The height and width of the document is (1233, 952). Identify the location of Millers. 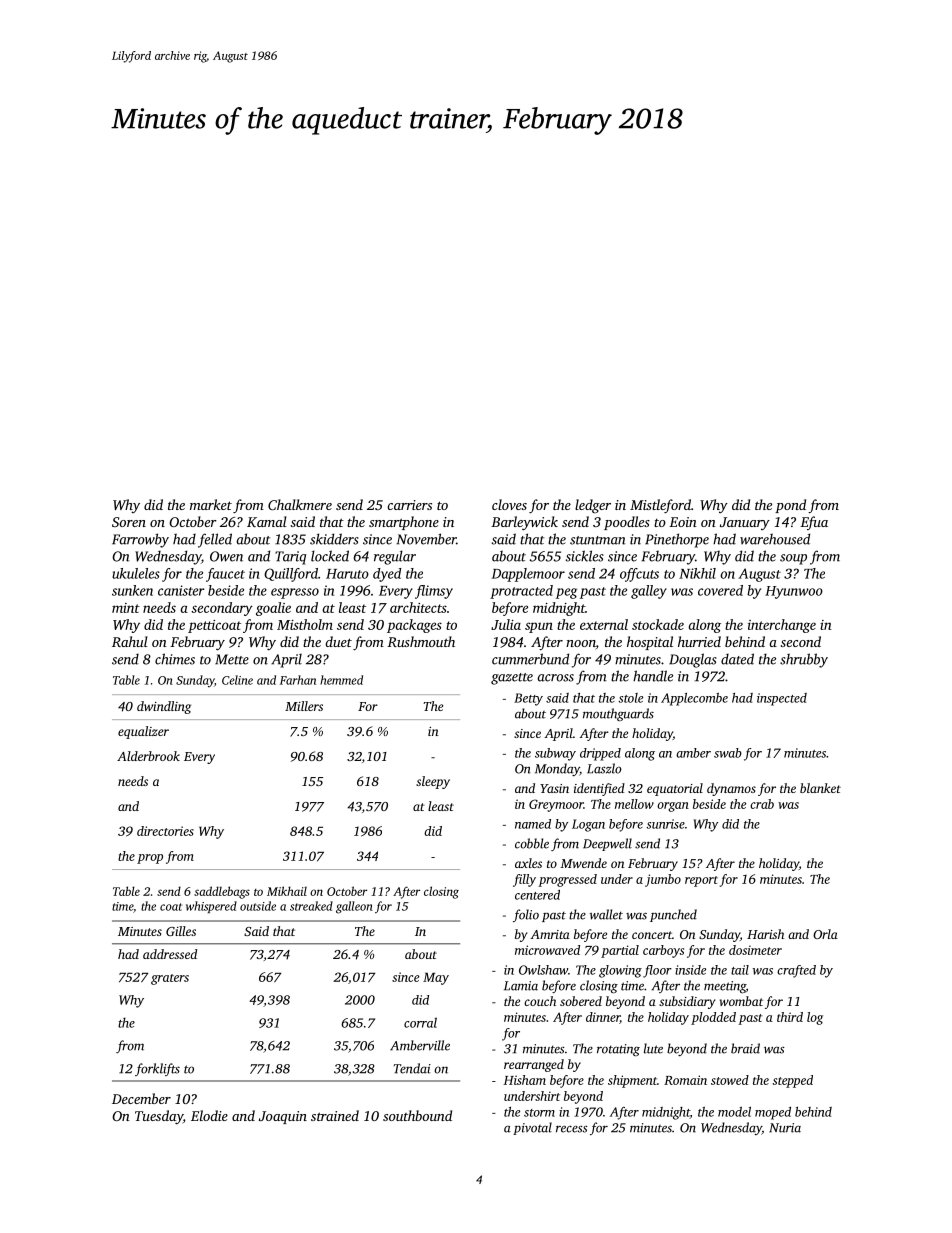
(304, 706).
